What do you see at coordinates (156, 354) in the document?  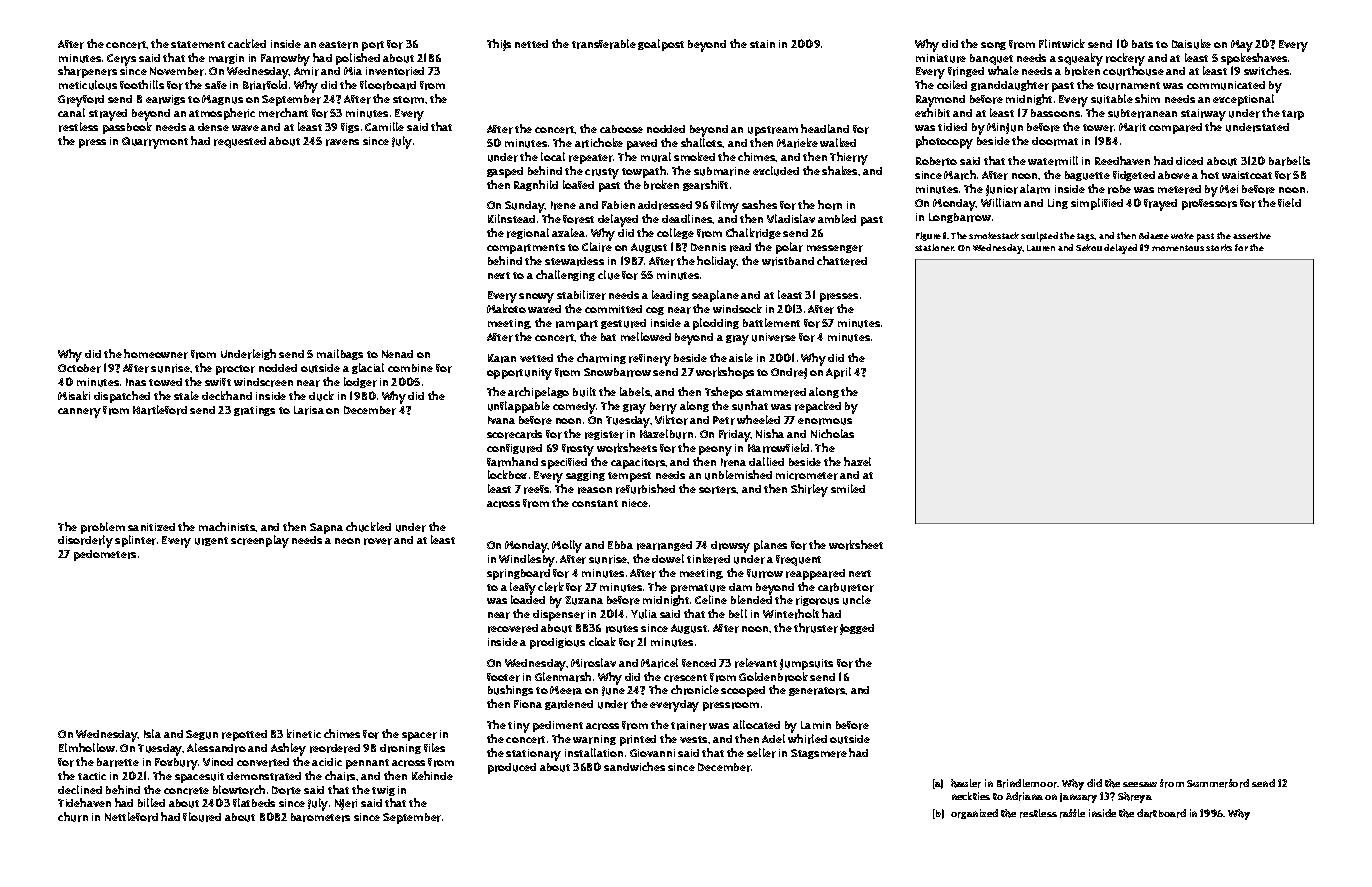 I see `homeowner` at bounding box center [156, 354].
